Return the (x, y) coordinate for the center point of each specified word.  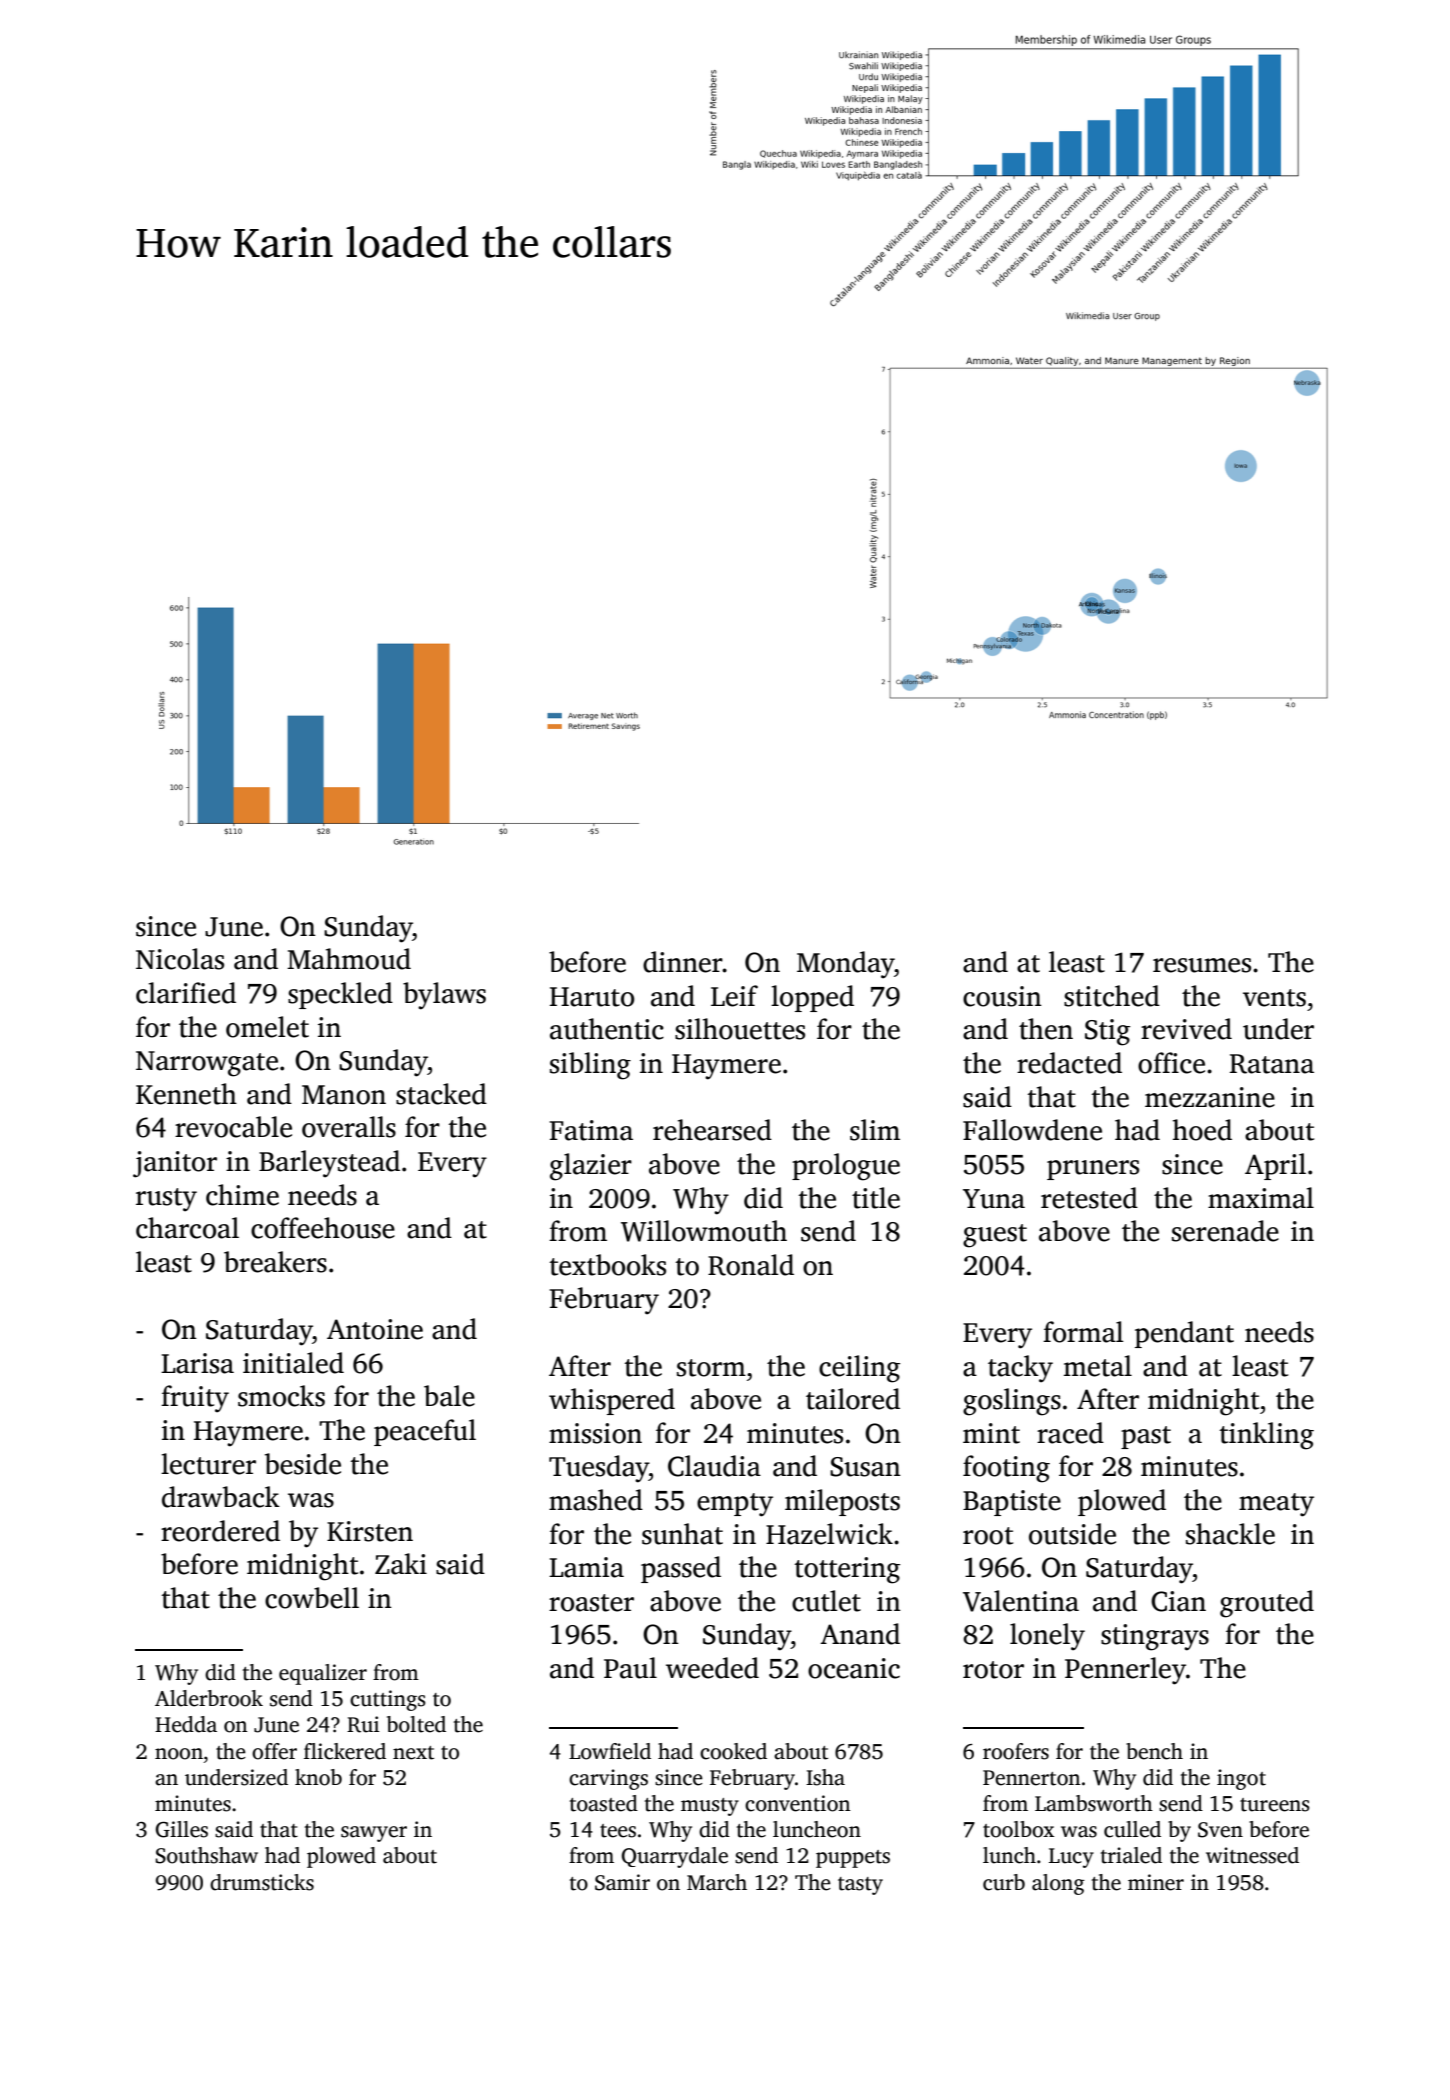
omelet (267, 1027)
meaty (1276, 1505)
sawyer (374, 1834)
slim (875, 1130)
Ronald (751, 1265)
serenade (1225, 1231)
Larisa (197, 1363)
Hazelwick (829, 1534)
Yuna (994, 1199)
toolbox (1018, 1829)
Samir (622, 1882)
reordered (220, 1531)
